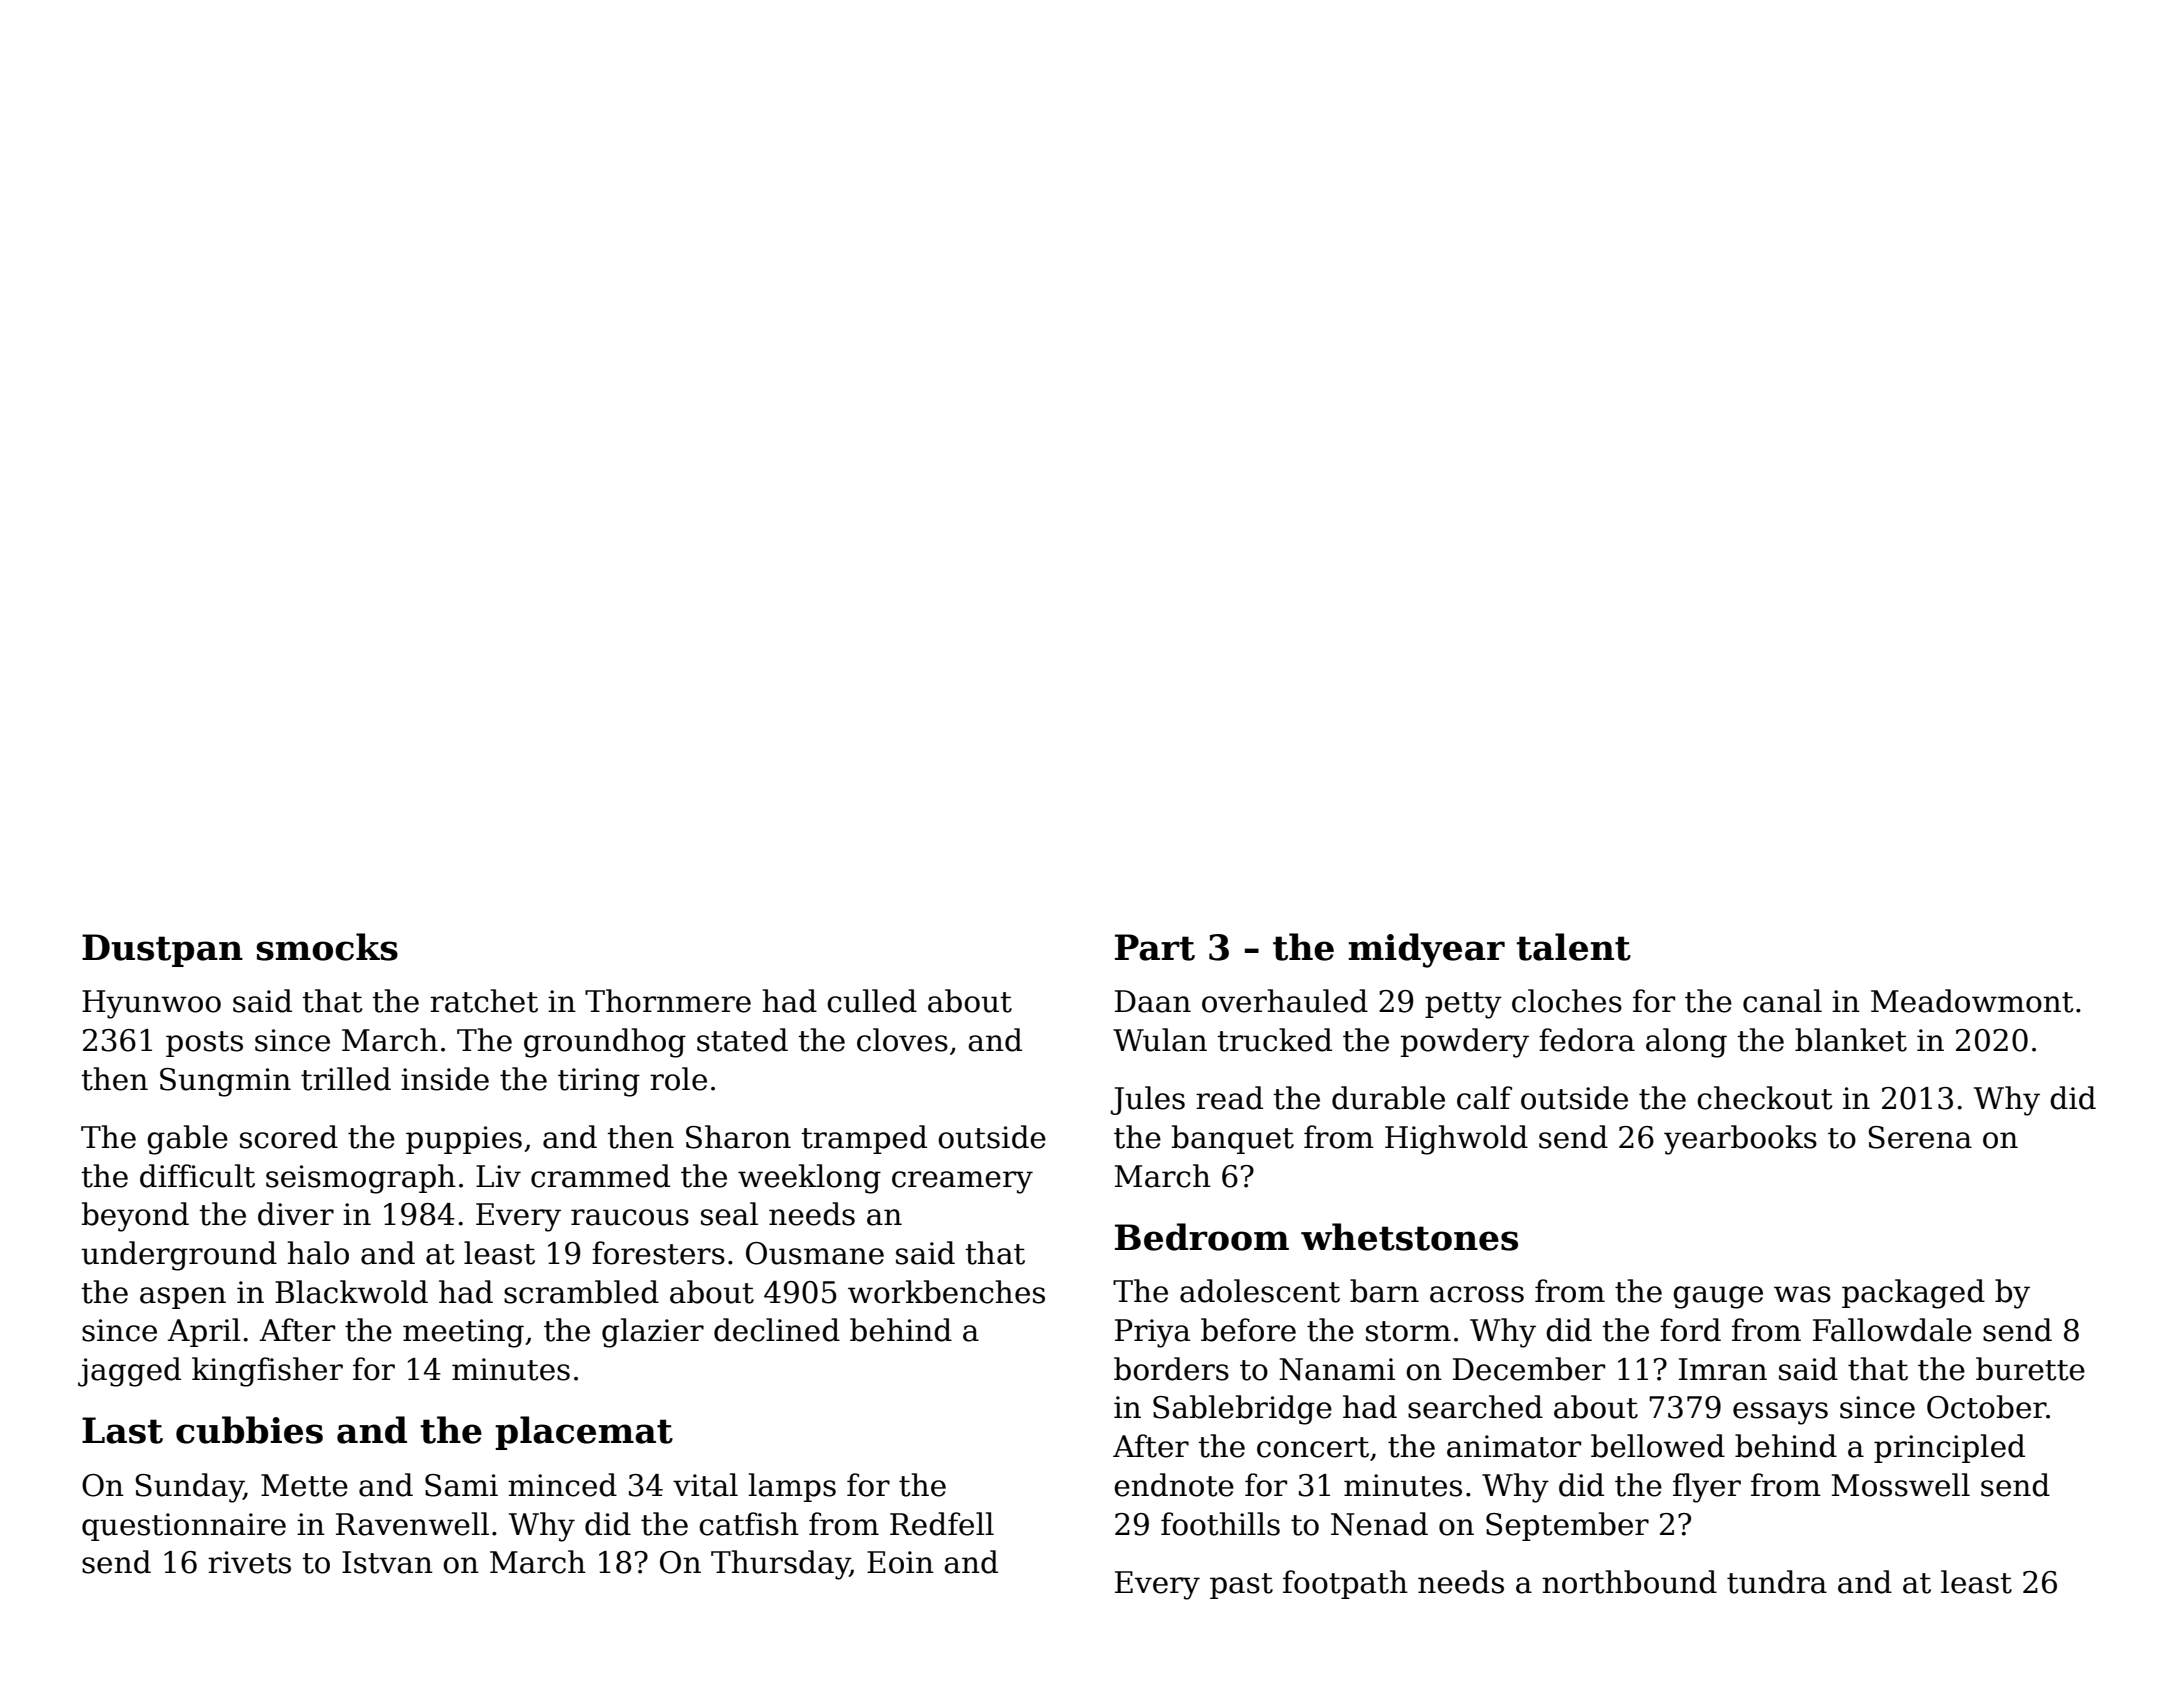 The height and width of the image is (1683, 2178). Describe the element at coordinates (738, 1137) in the image. I see `Sharon` at that location.
